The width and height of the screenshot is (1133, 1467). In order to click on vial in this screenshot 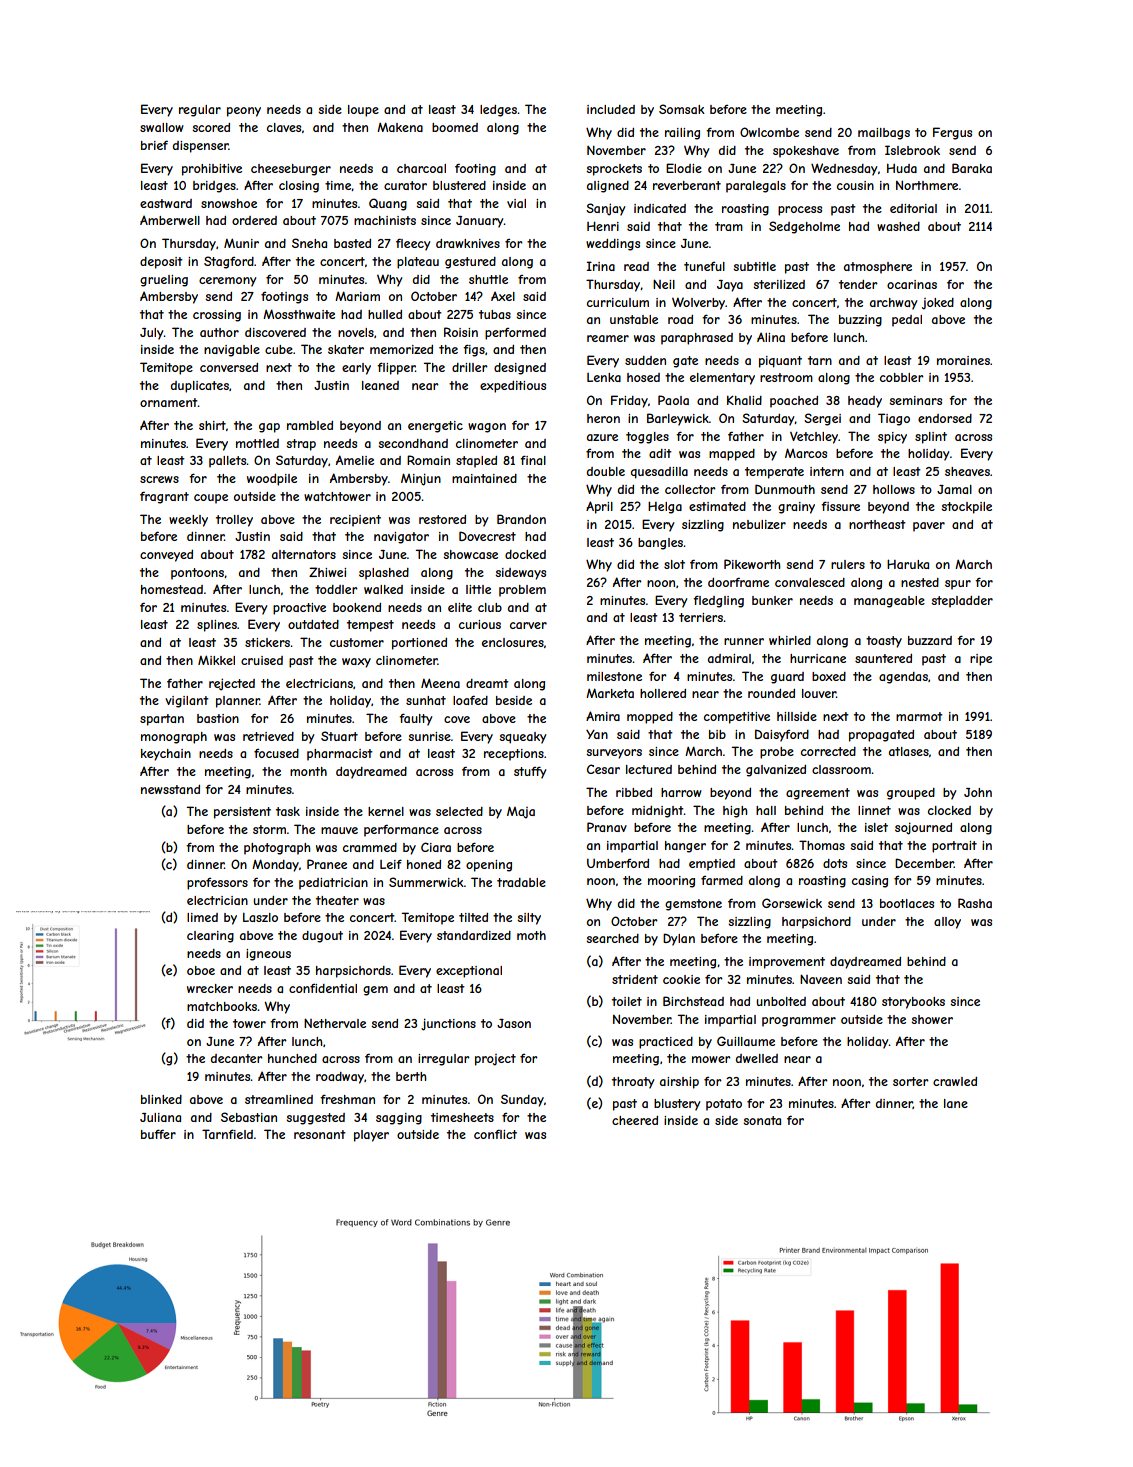, I will do `click(516, 203)`.
